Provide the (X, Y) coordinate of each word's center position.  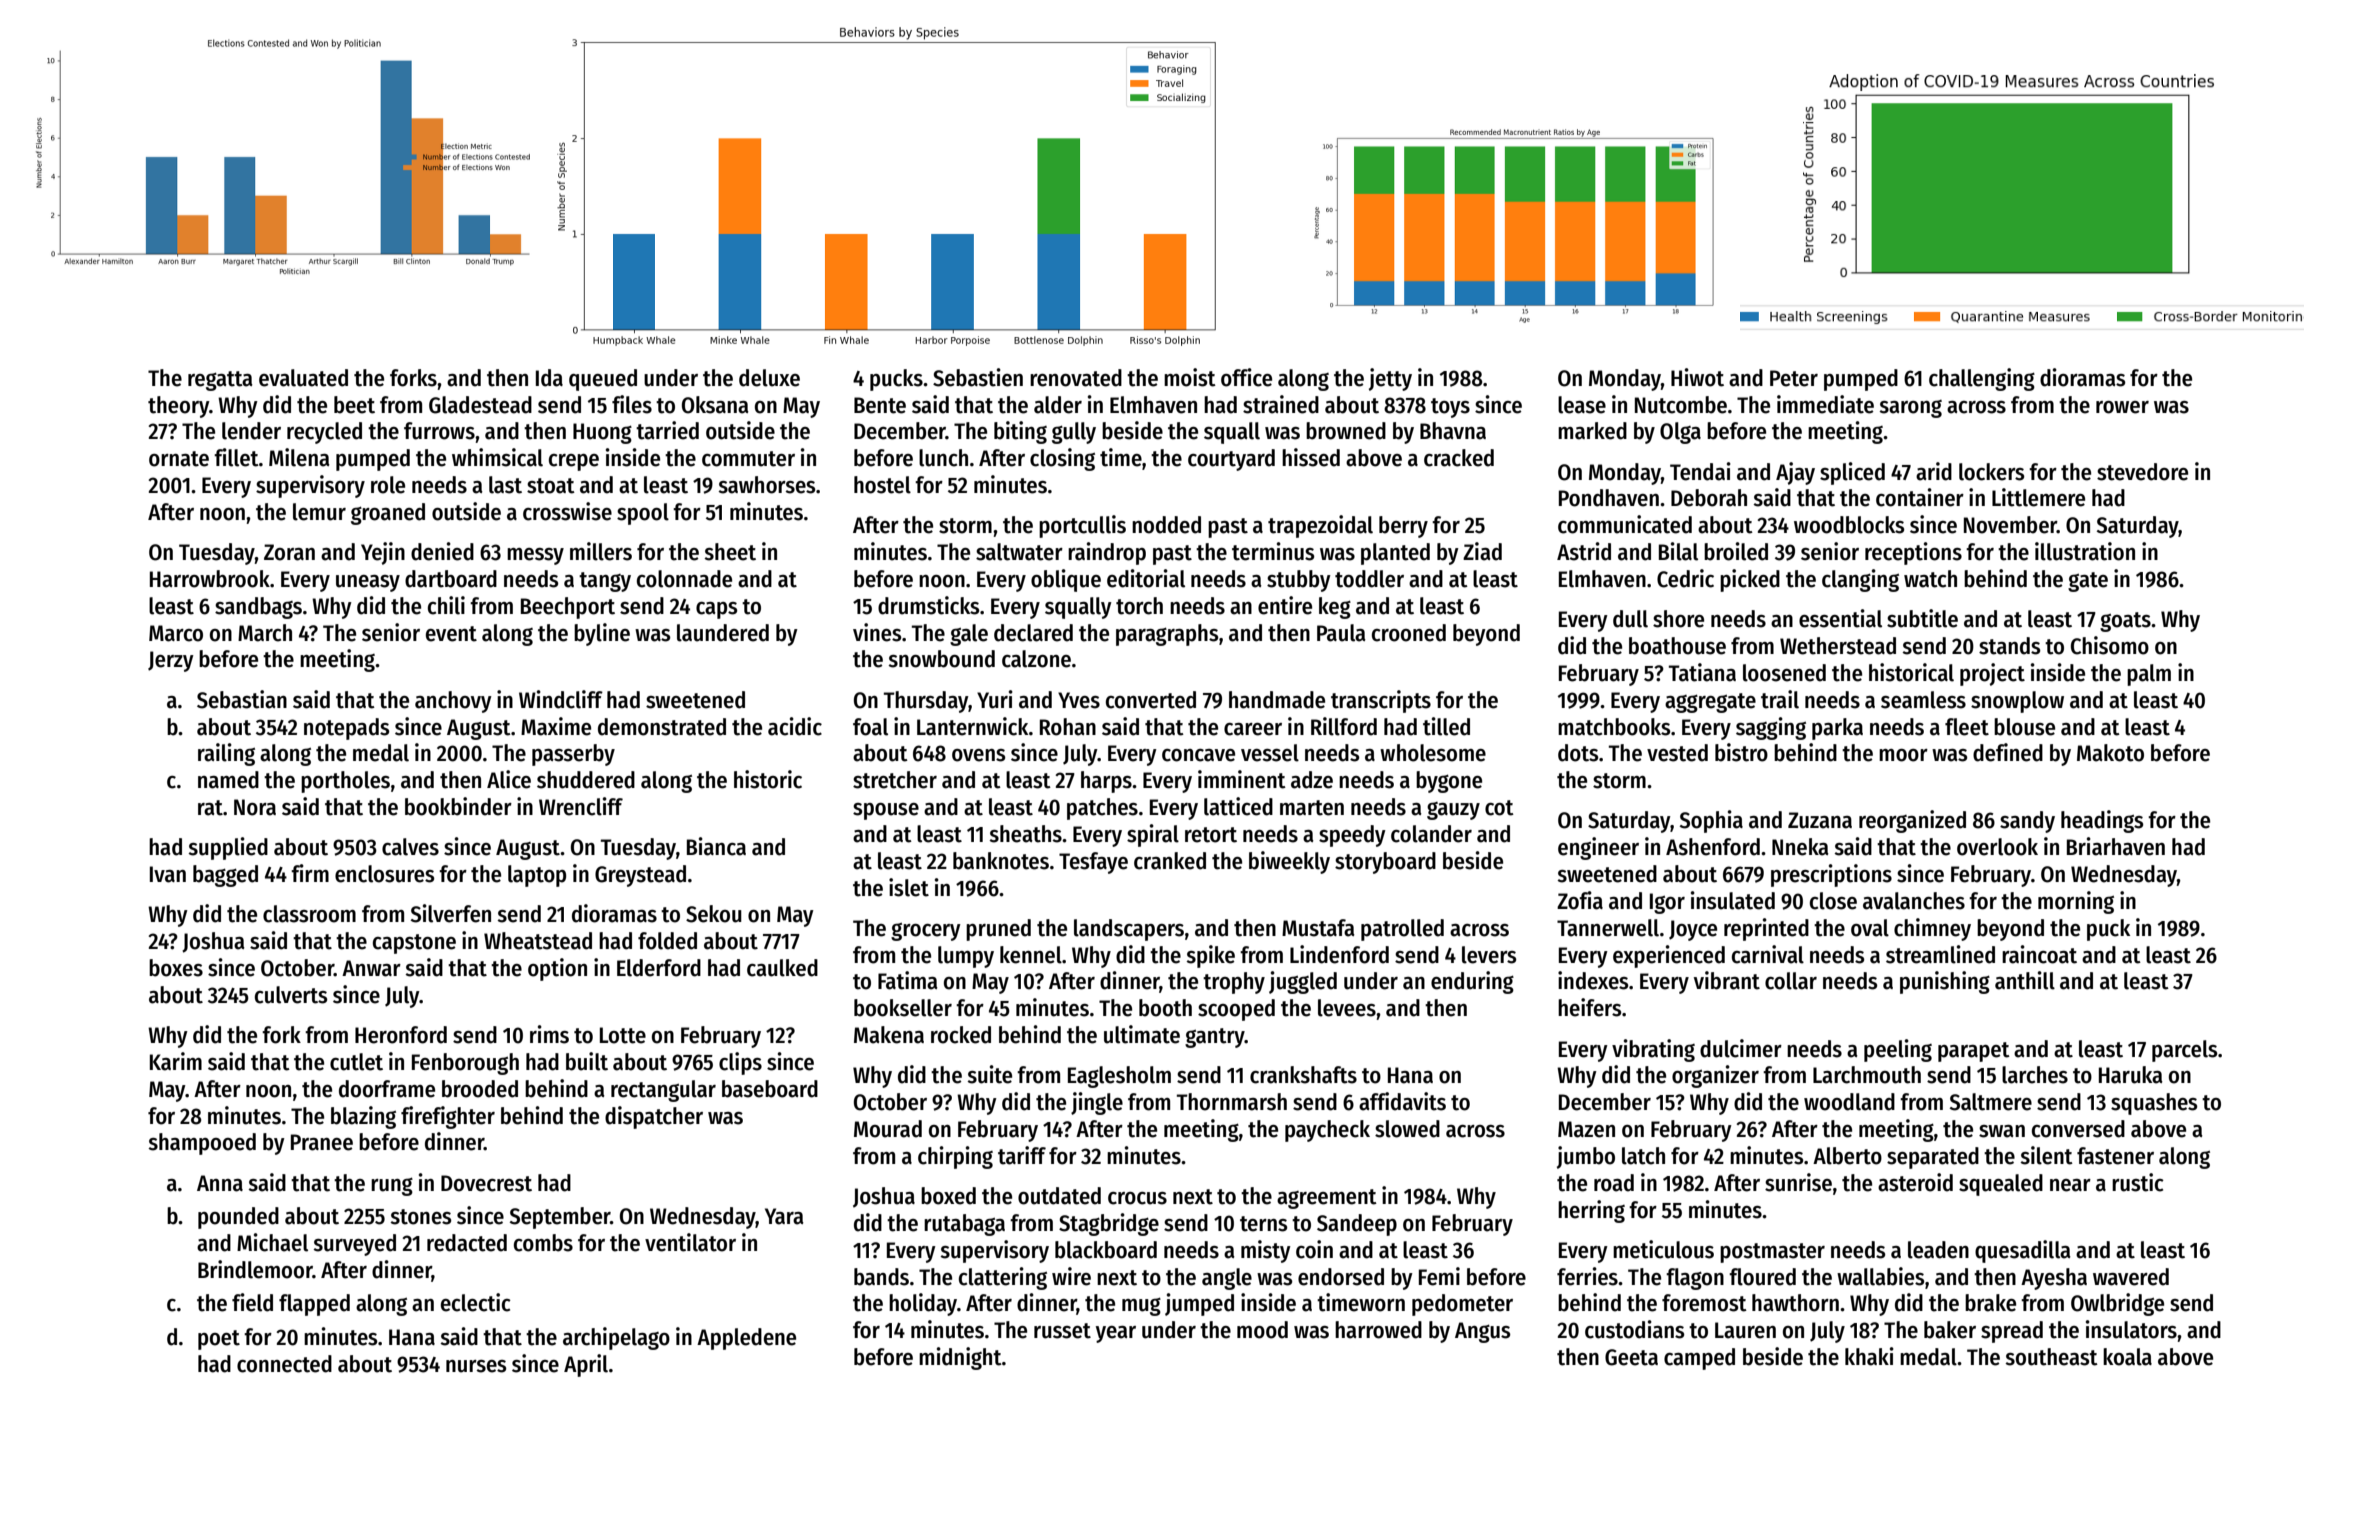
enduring (1472, 982)
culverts (291, 995)
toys (1450, 408)
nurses (476, 1366)
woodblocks (1849, 525)
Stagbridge (1109, 1224)
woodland (1849, 1102)
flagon (1695, 1279)
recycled (324, 433)
